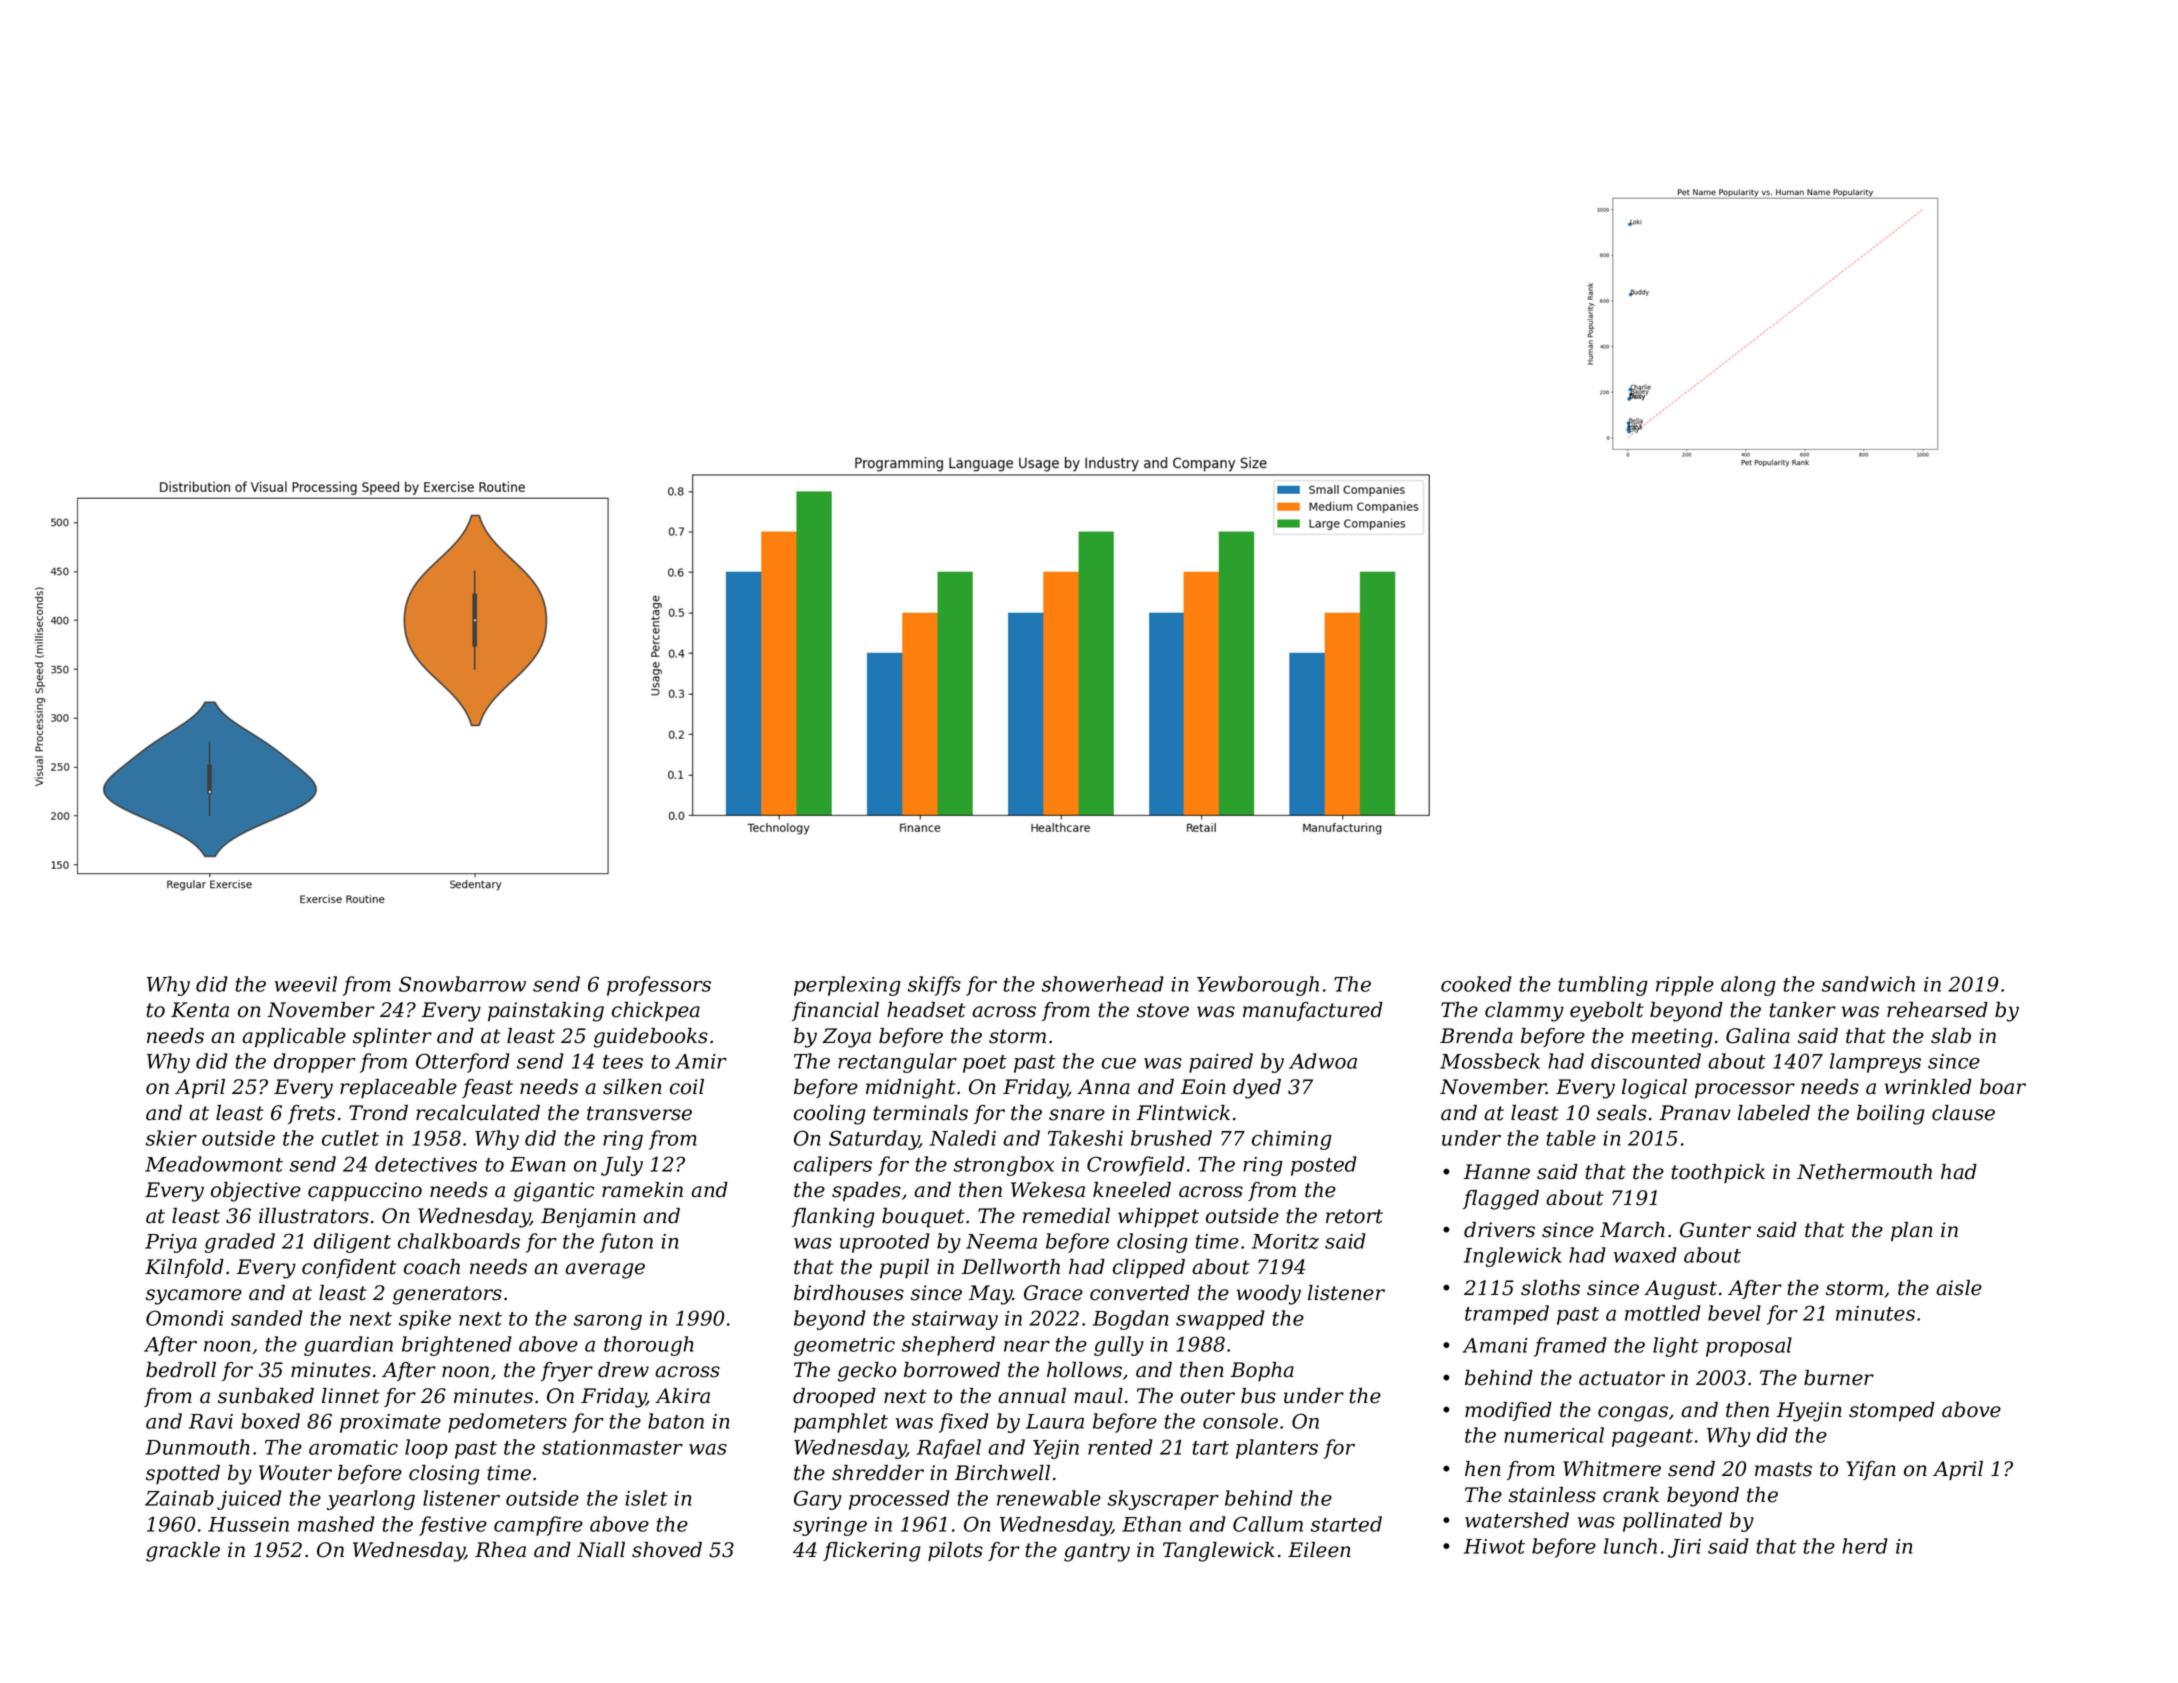 This screenshot has width=2178, height=1683. Describe the element at coordinates (1645, 1255) in the screenshot. I see `waxed` at that location.
